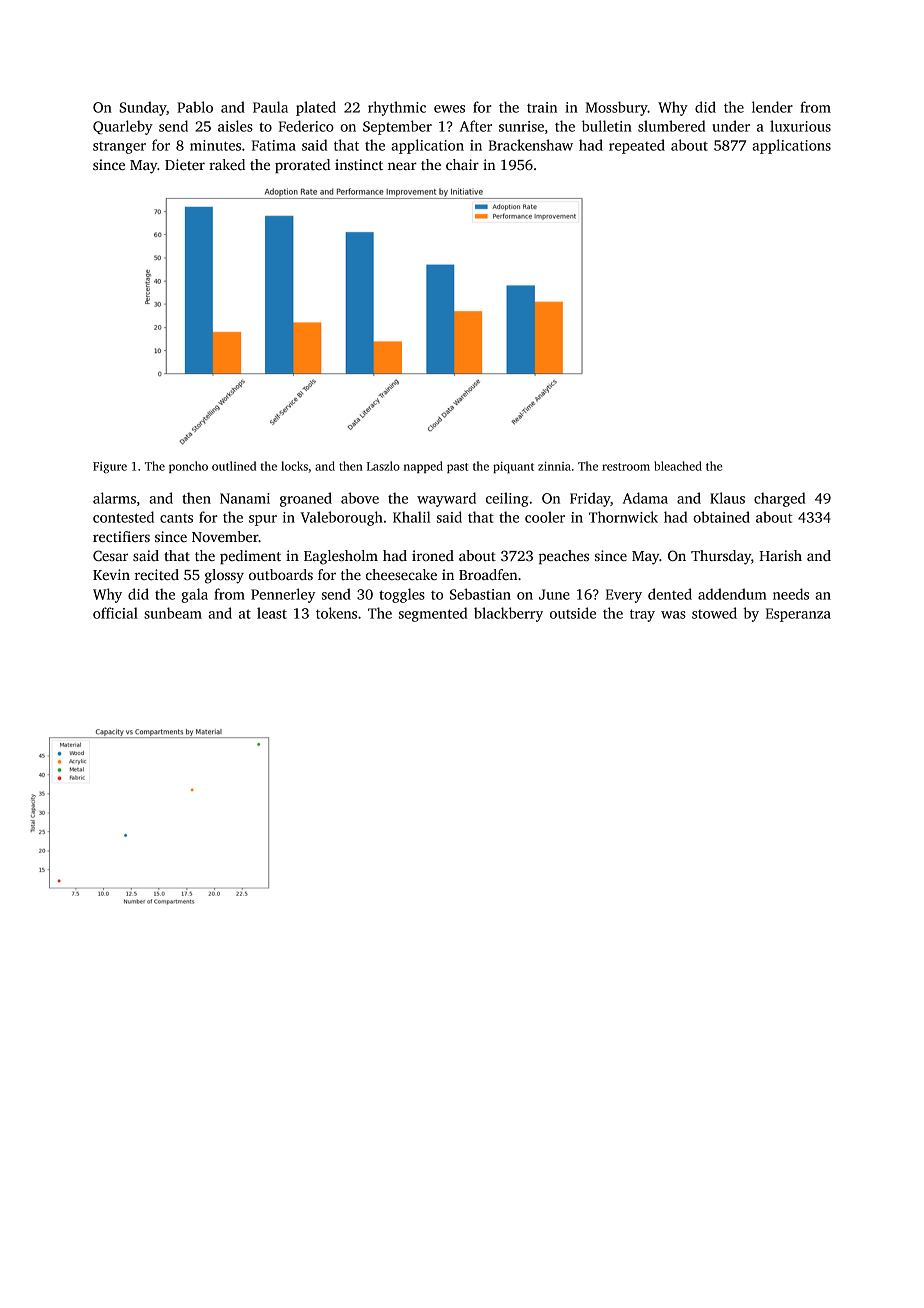 This page has height=1308, width=924. Describe the element at coordinates (772, 107) in the page. I see `lender` at that location.
